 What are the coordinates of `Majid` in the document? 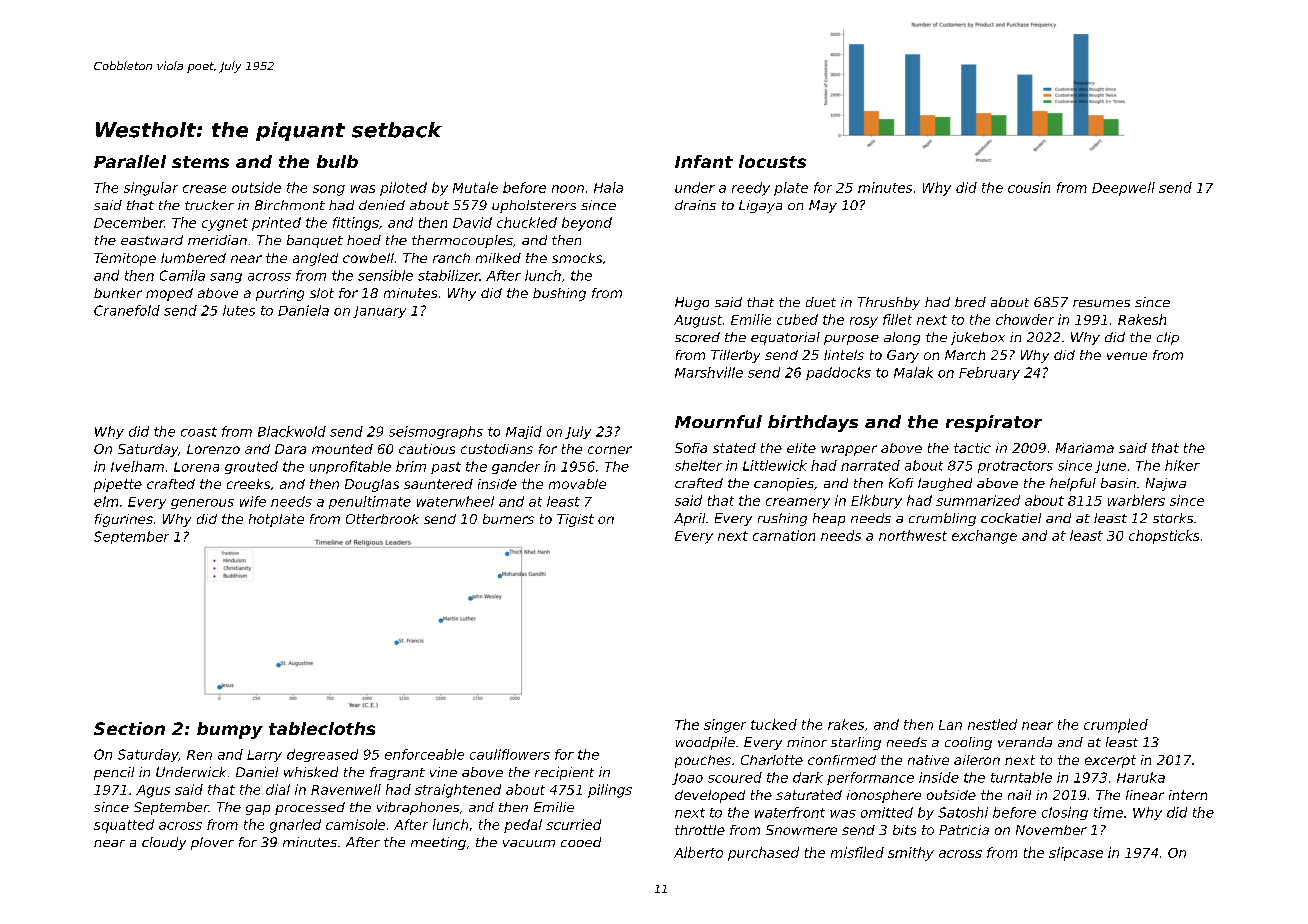 It's located at (524, 432).
